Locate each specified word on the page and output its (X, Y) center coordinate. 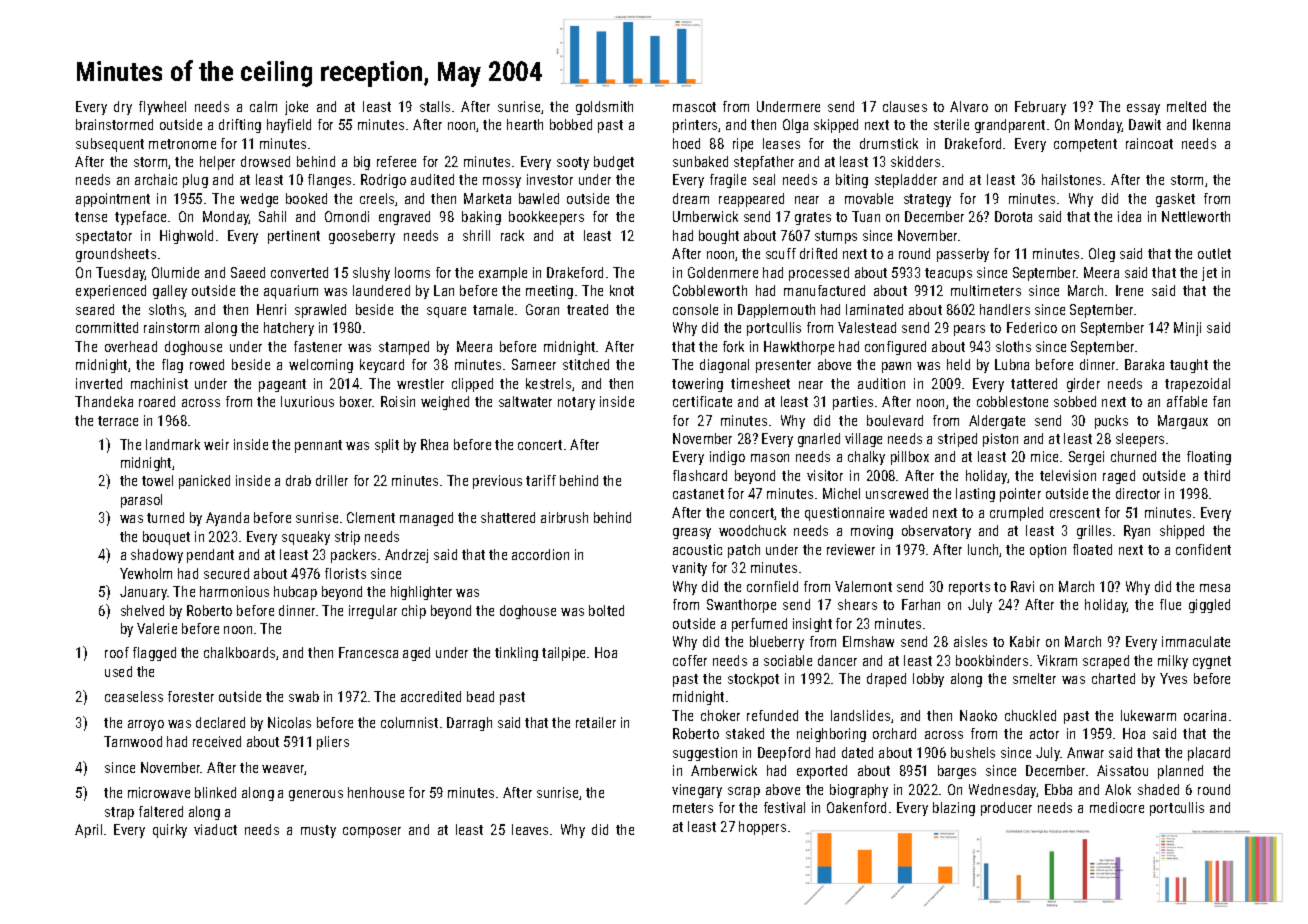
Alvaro (969, 106)
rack (512, 235)
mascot (694, 107)
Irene (1129, 290)
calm (263, 106)
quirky (170, 831)
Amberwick (724, 770)
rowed (207, 364)
